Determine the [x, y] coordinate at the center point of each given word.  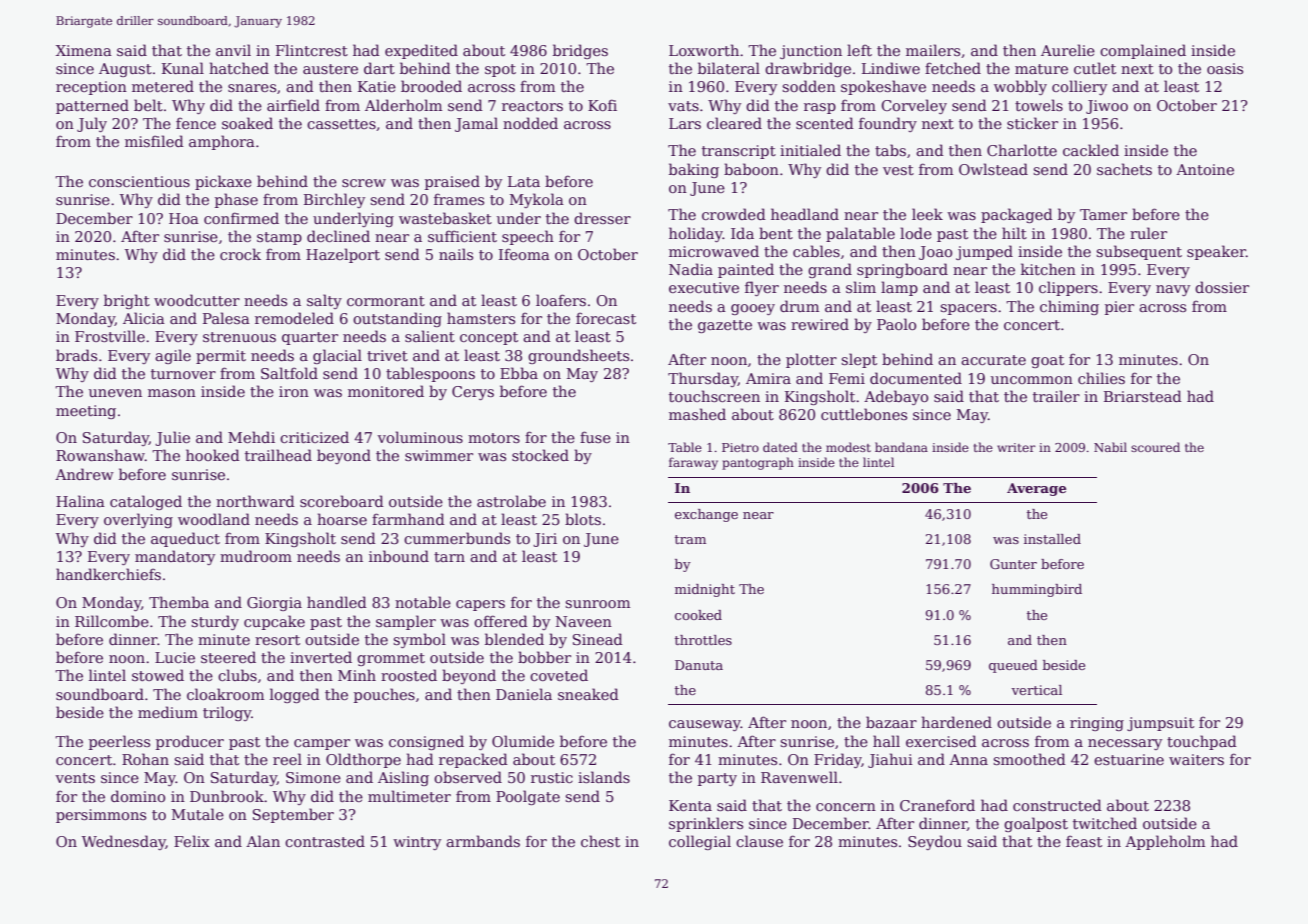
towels [1039, 105]
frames [459, 199]
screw [364, 183]
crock [240, 254]
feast [1084, 841]
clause [759, 841]
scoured [1155, 447]
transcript [739, 152]
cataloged [146, 502]
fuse [595, 437]
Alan [263, 841]
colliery [1079, 87]
